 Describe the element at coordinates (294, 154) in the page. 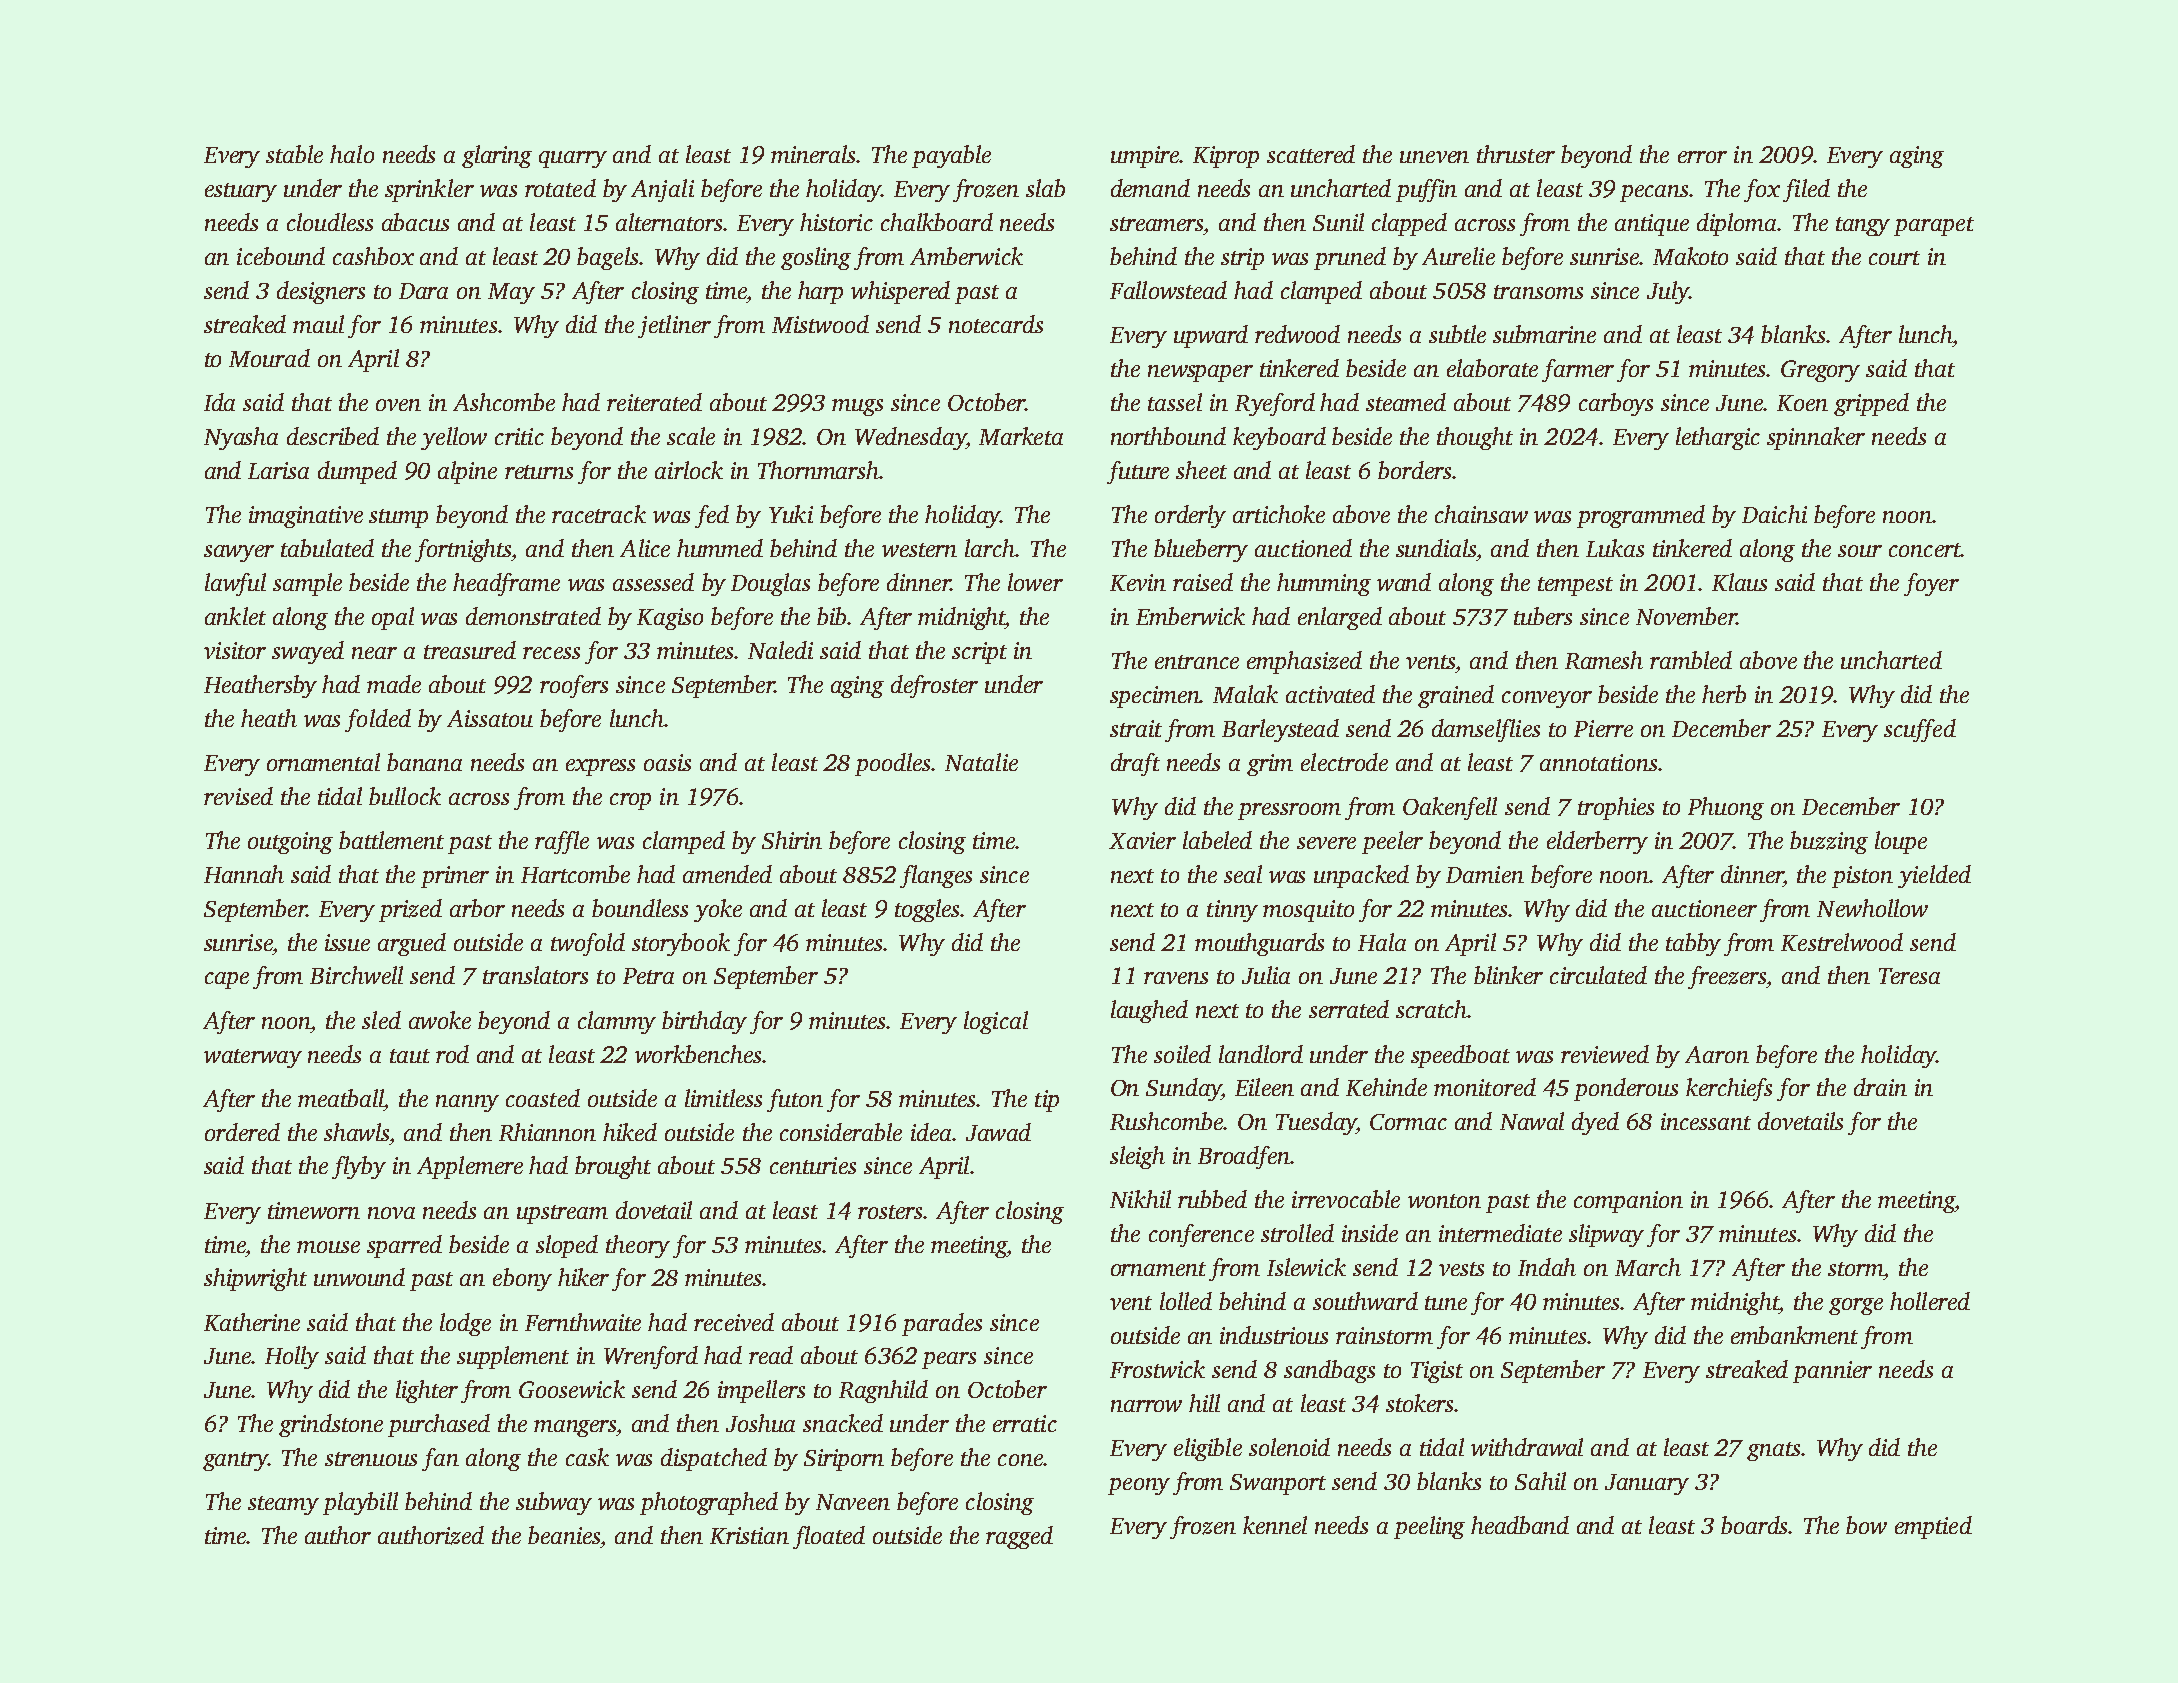

I see `stable` at that location.
